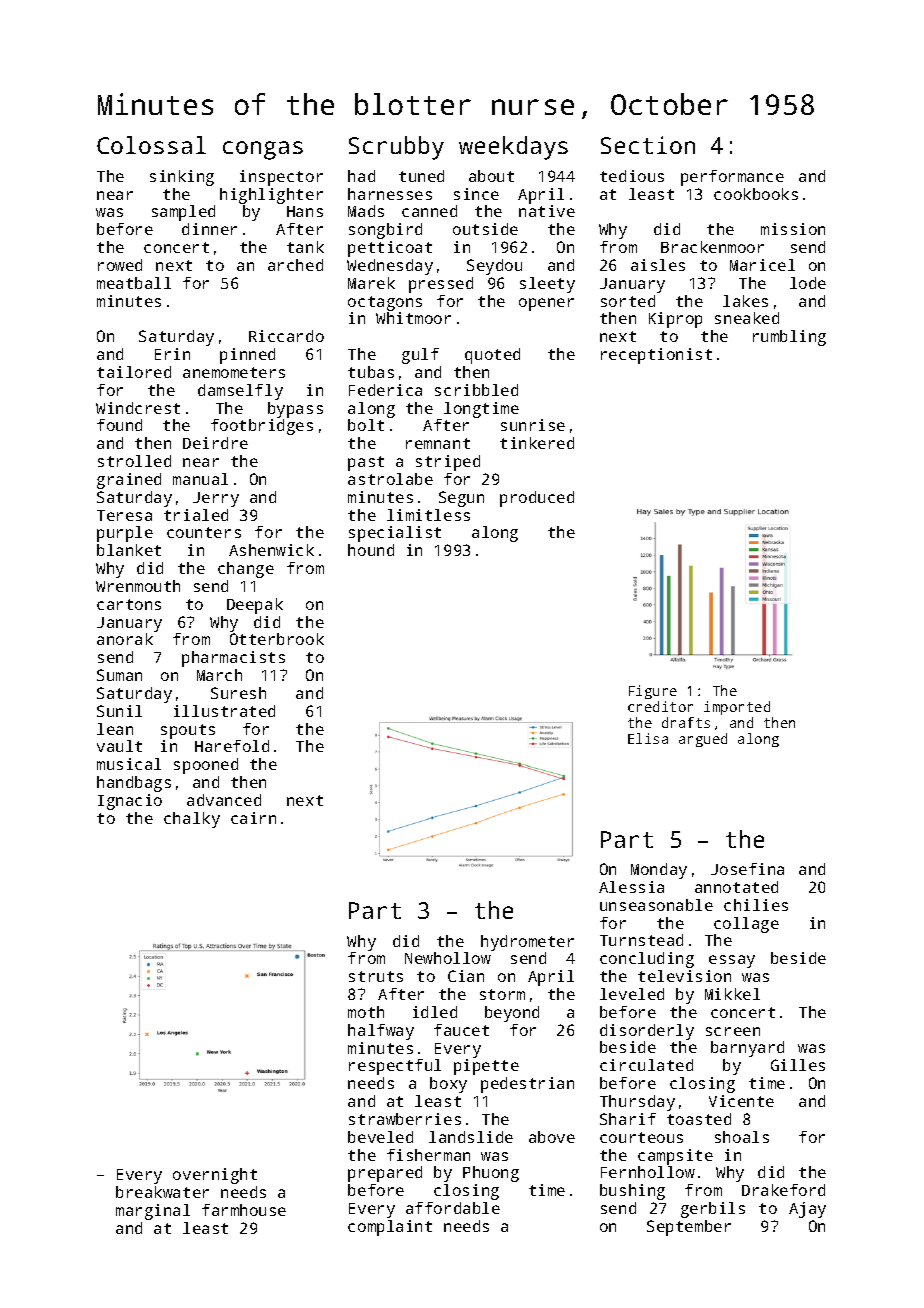  I want to click on change, so click(246, 570).
